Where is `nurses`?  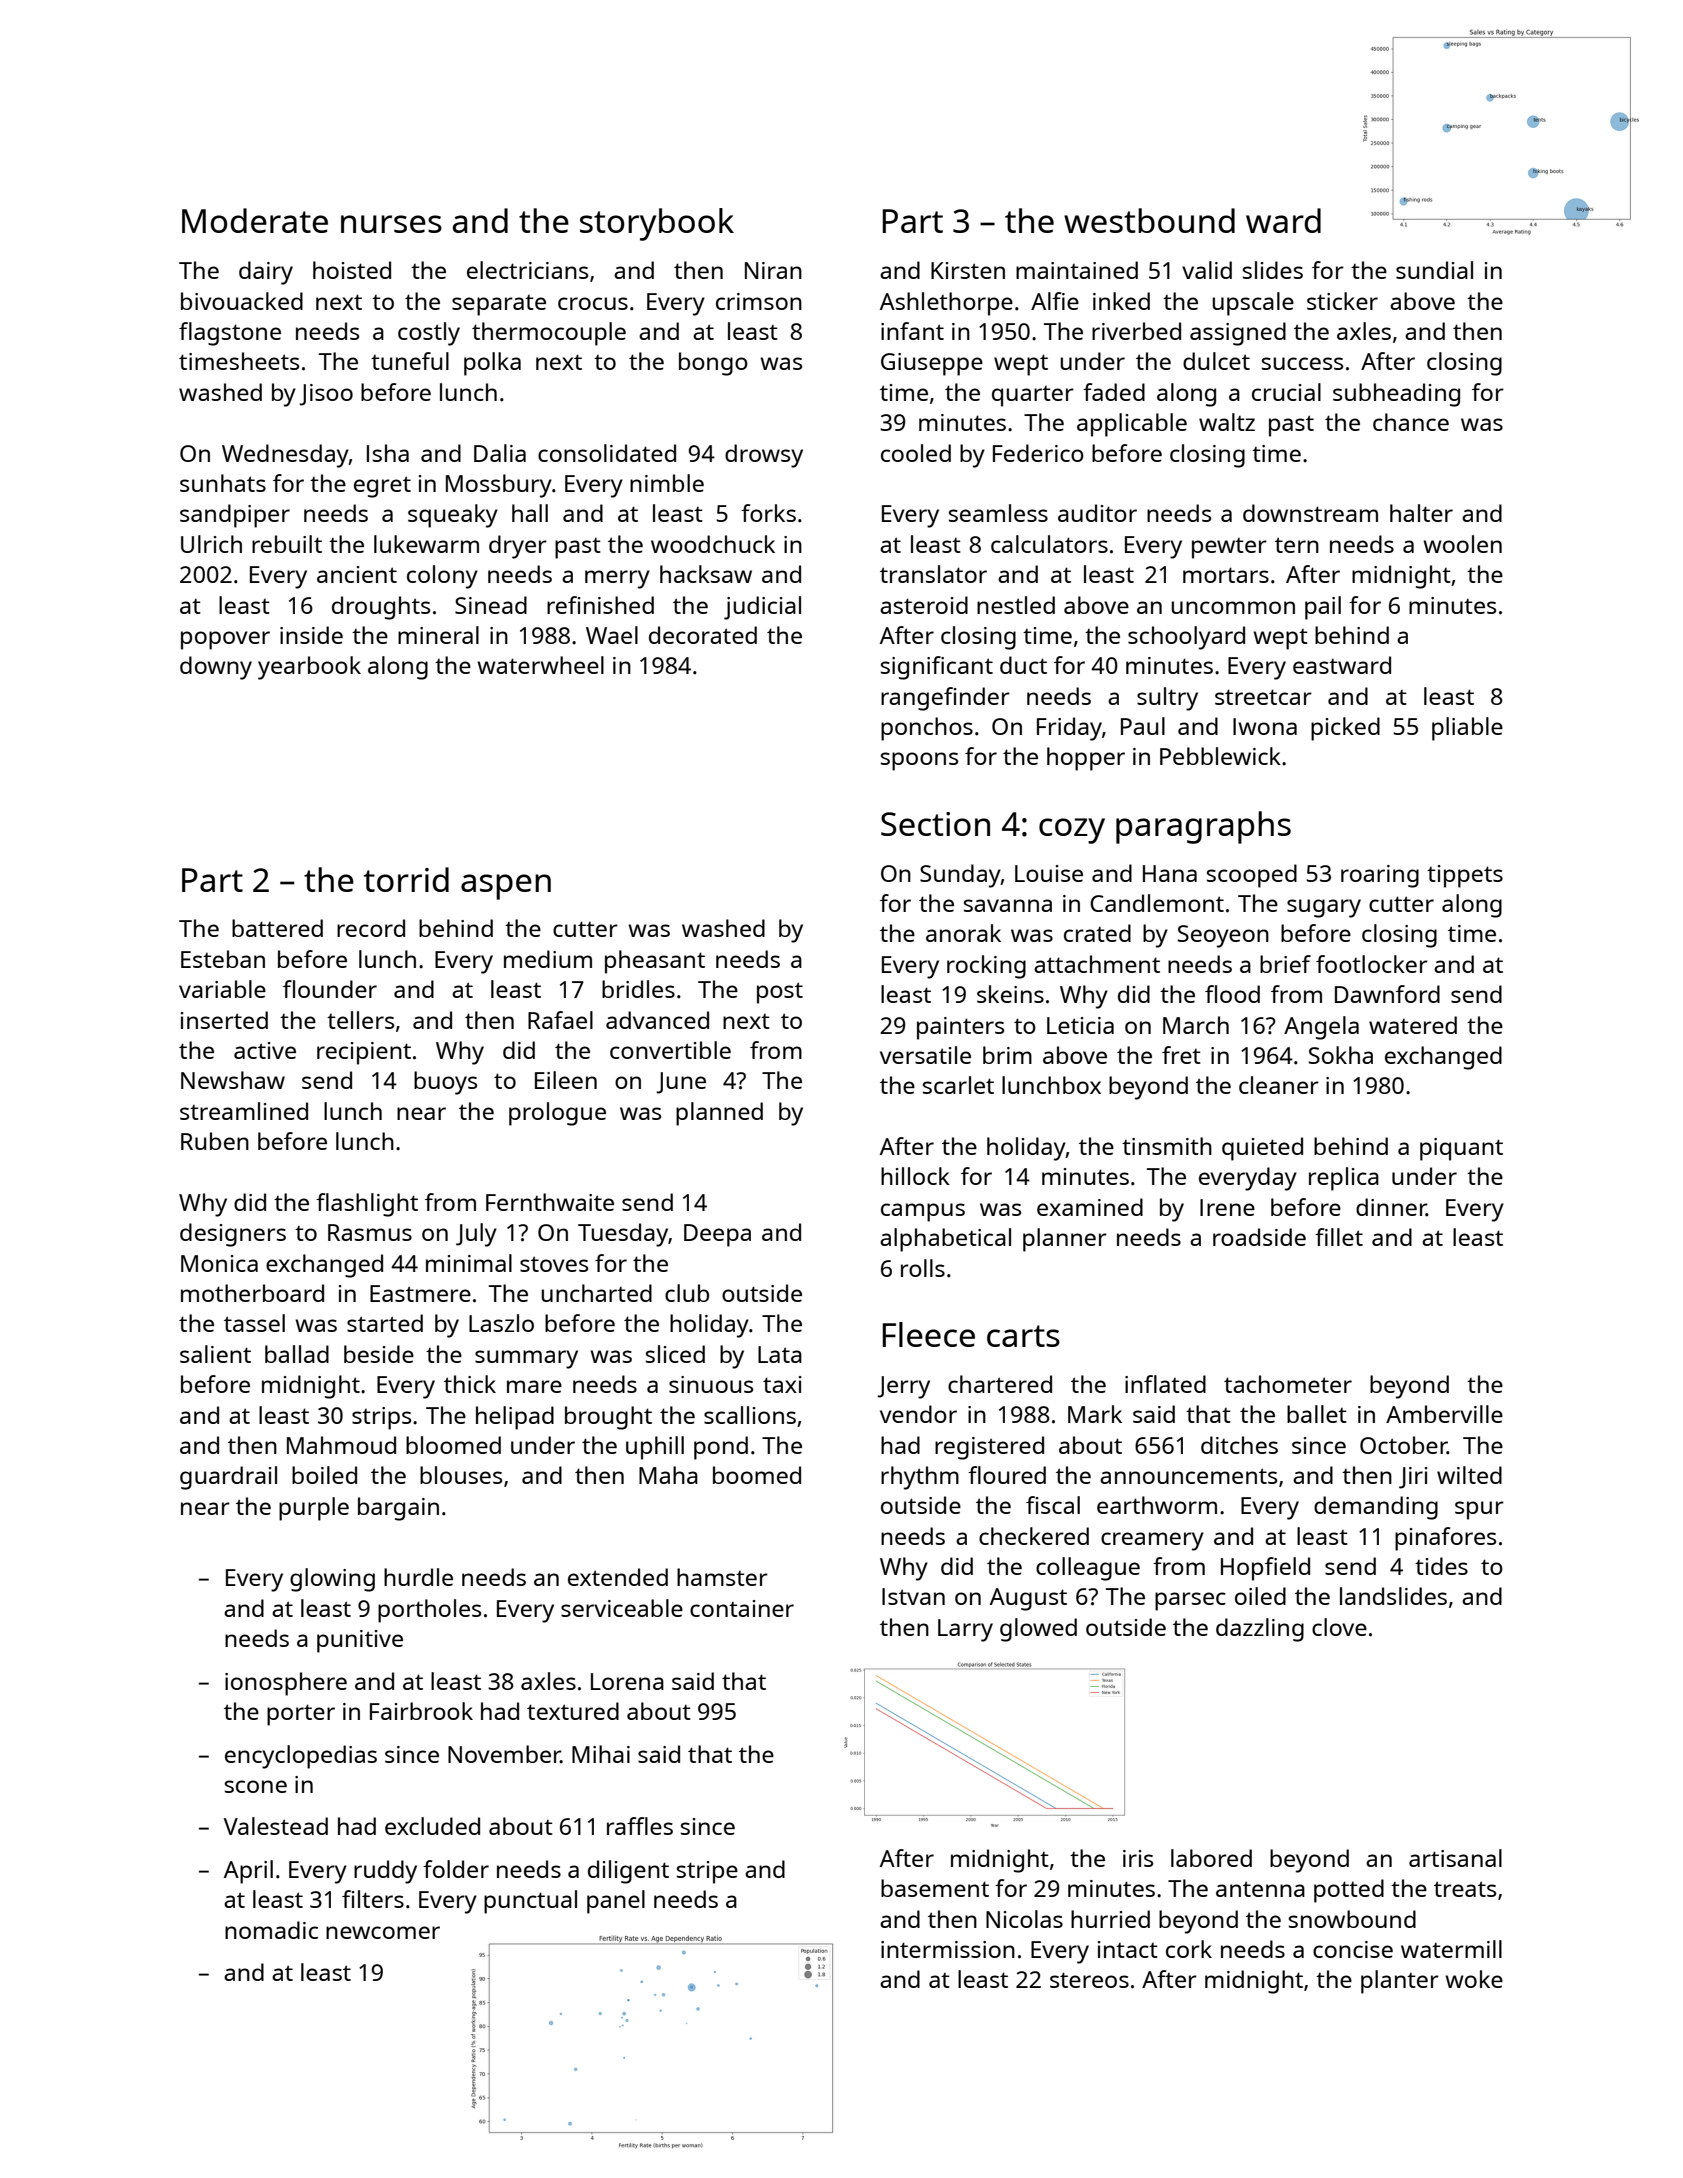
nurses is located at coordinates (391, 224).
